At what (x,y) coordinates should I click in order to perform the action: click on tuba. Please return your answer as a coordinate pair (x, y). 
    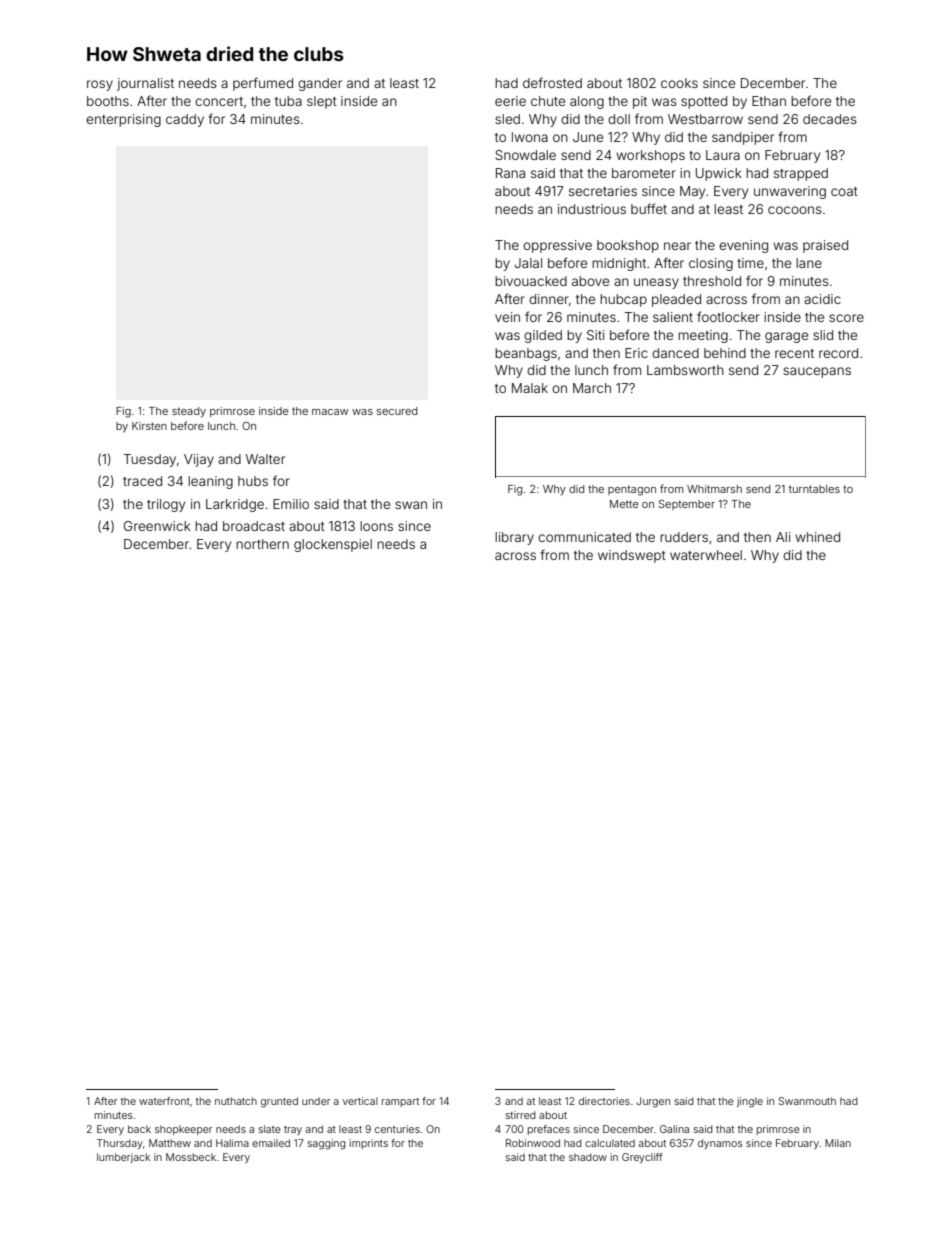
    Looking at the image, I should click on (288, 101).
